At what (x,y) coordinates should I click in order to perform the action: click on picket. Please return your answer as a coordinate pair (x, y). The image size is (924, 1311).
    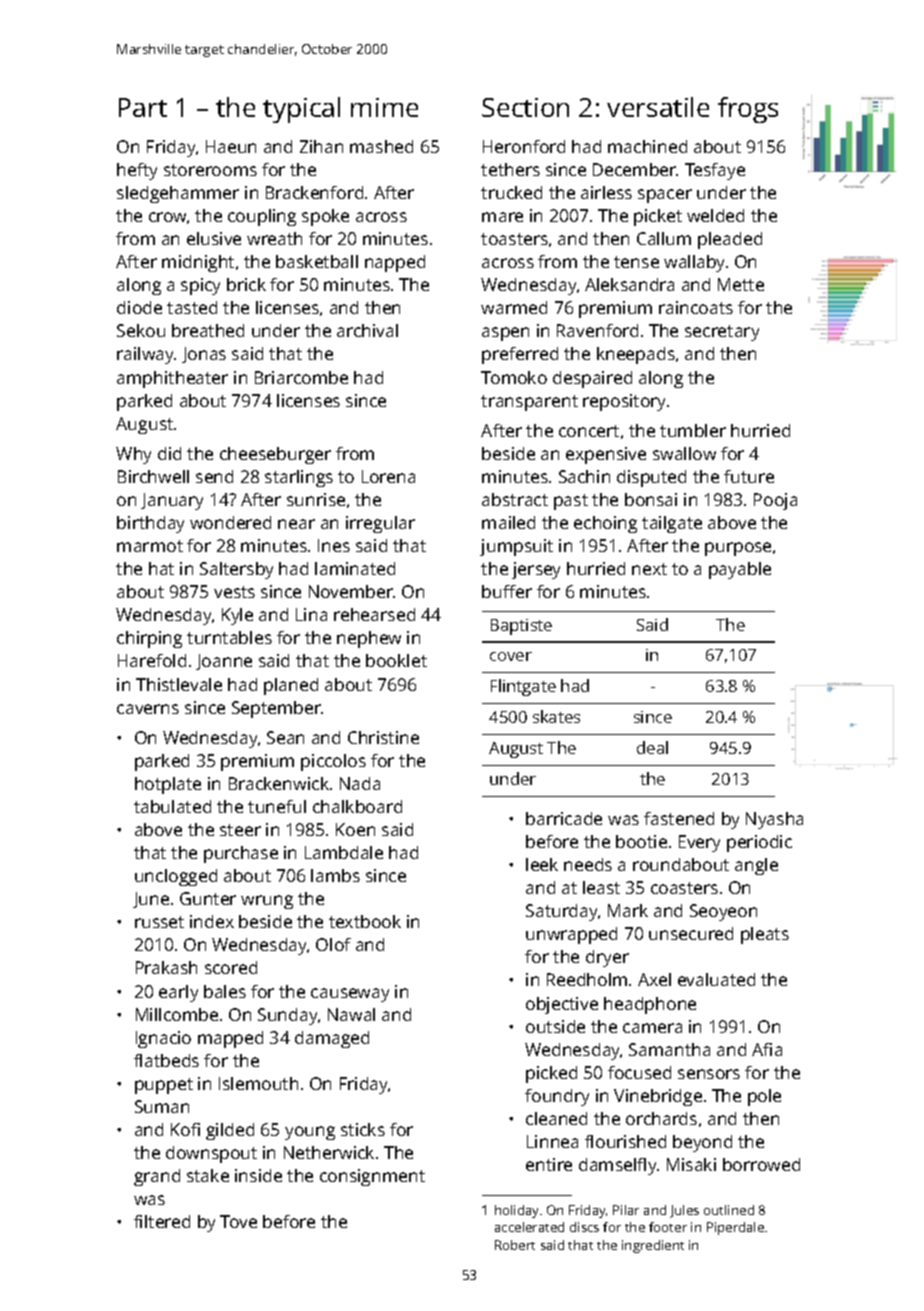
    Looking at the image, I should click on (658, 217).
